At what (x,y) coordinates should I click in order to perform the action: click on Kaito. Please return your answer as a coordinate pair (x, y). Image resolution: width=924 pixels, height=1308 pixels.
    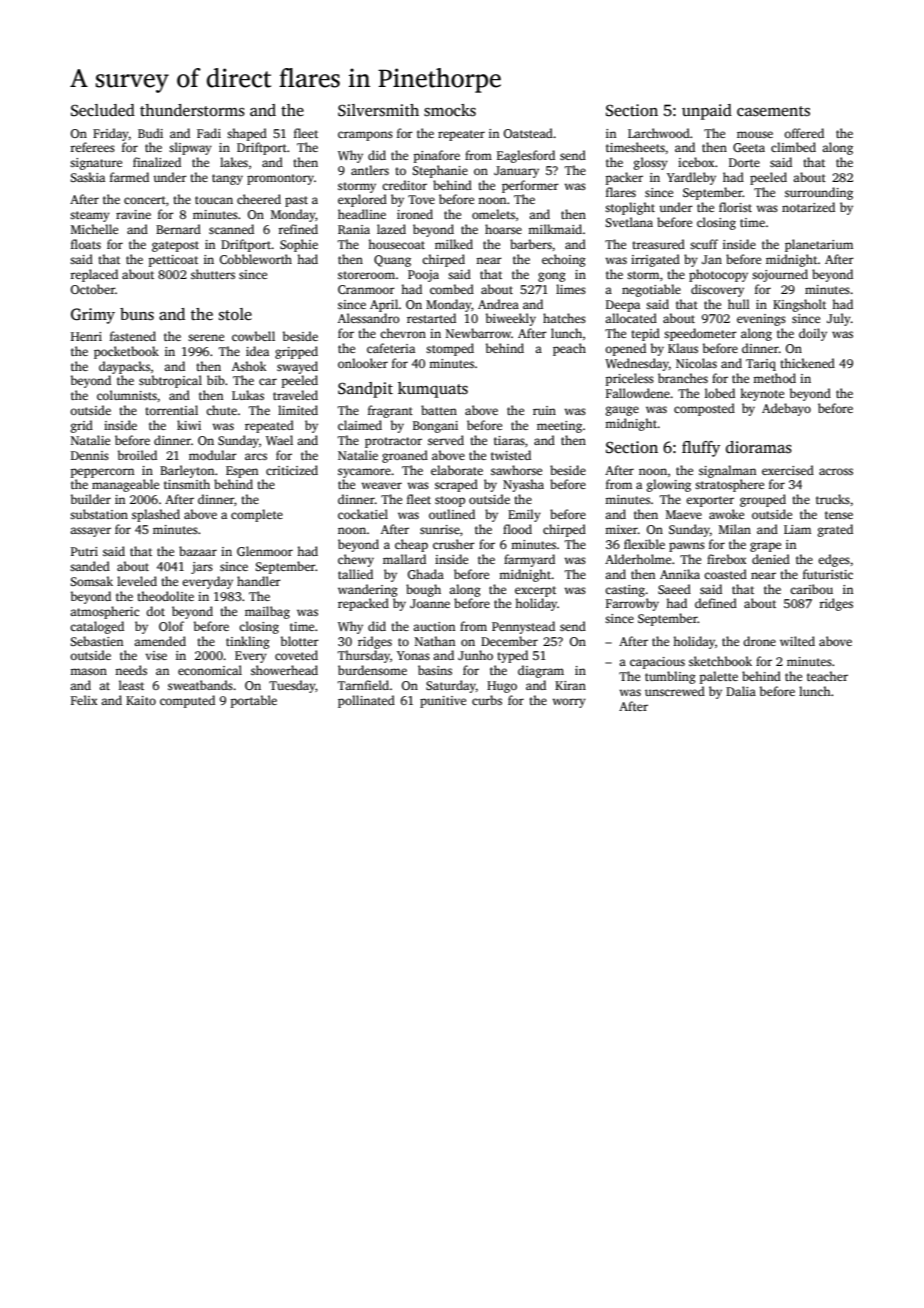
    Looking at the image, I should click on (141, 700).
